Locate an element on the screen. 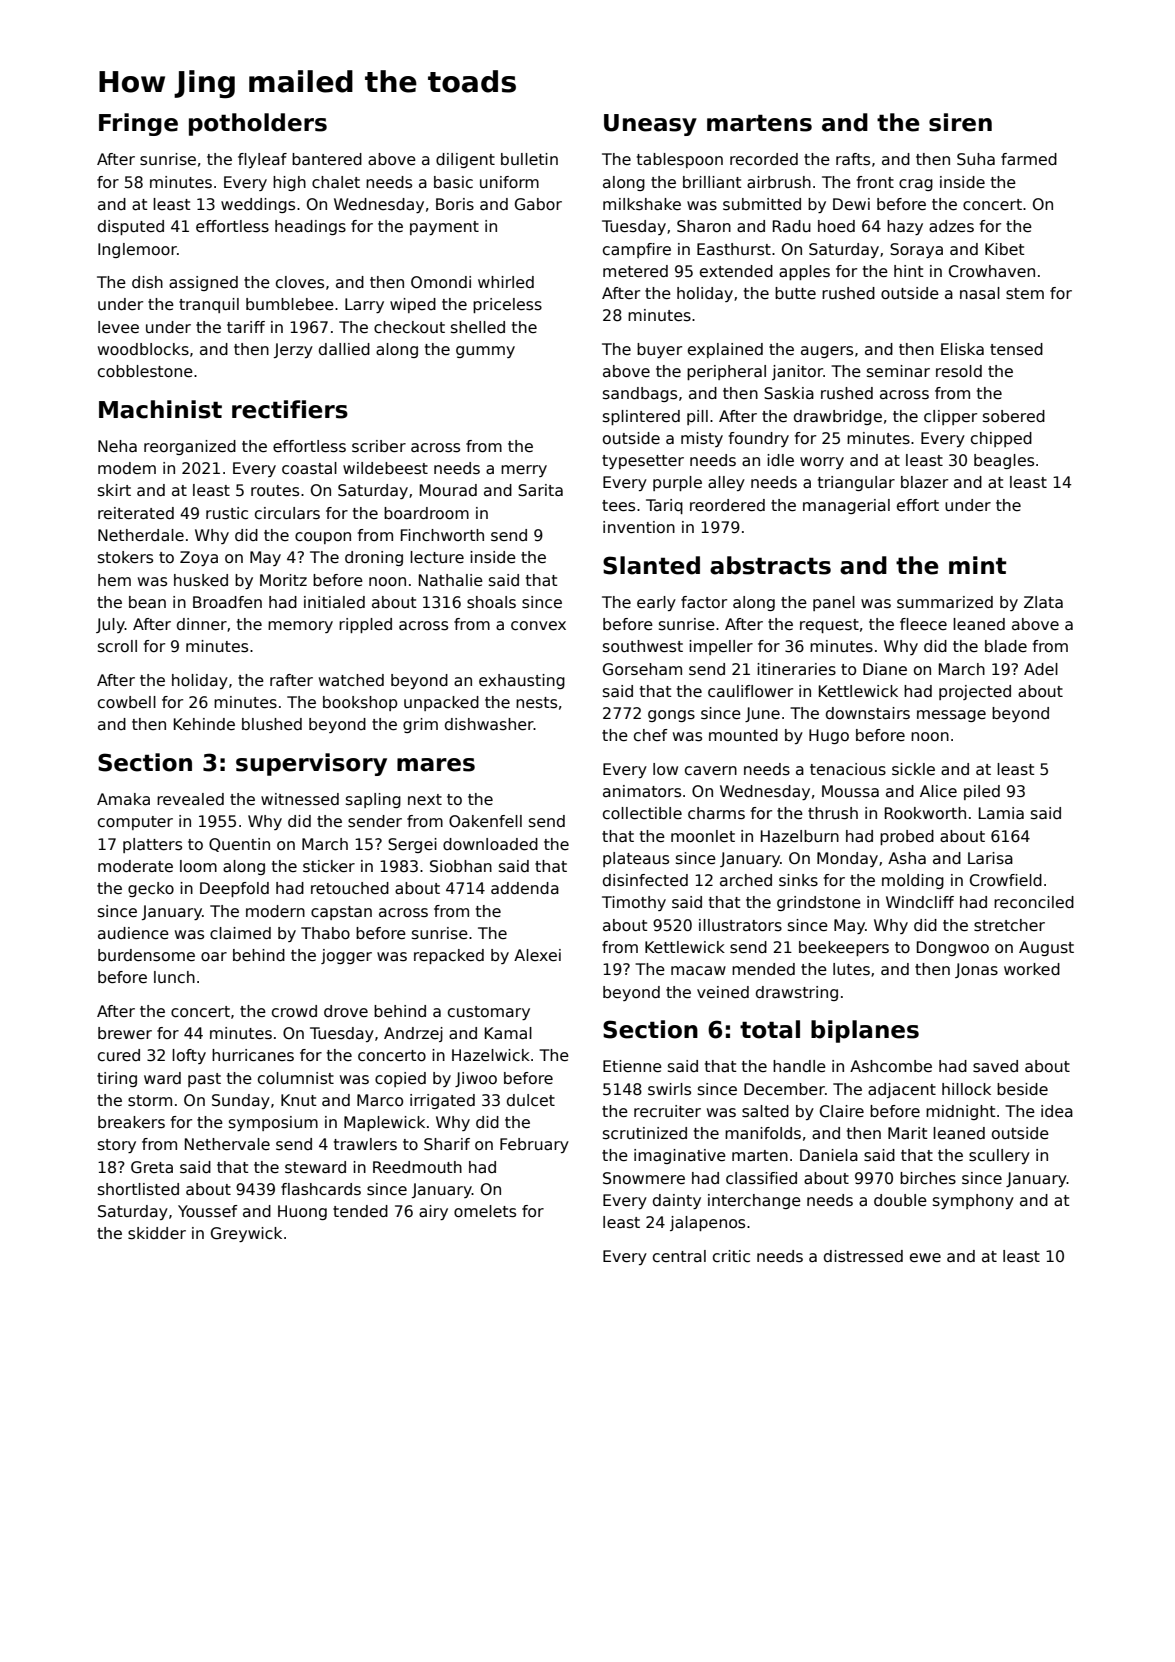 This screenshot has height=1662, width=1175. Gabor is located at coordinates (538, 204).
